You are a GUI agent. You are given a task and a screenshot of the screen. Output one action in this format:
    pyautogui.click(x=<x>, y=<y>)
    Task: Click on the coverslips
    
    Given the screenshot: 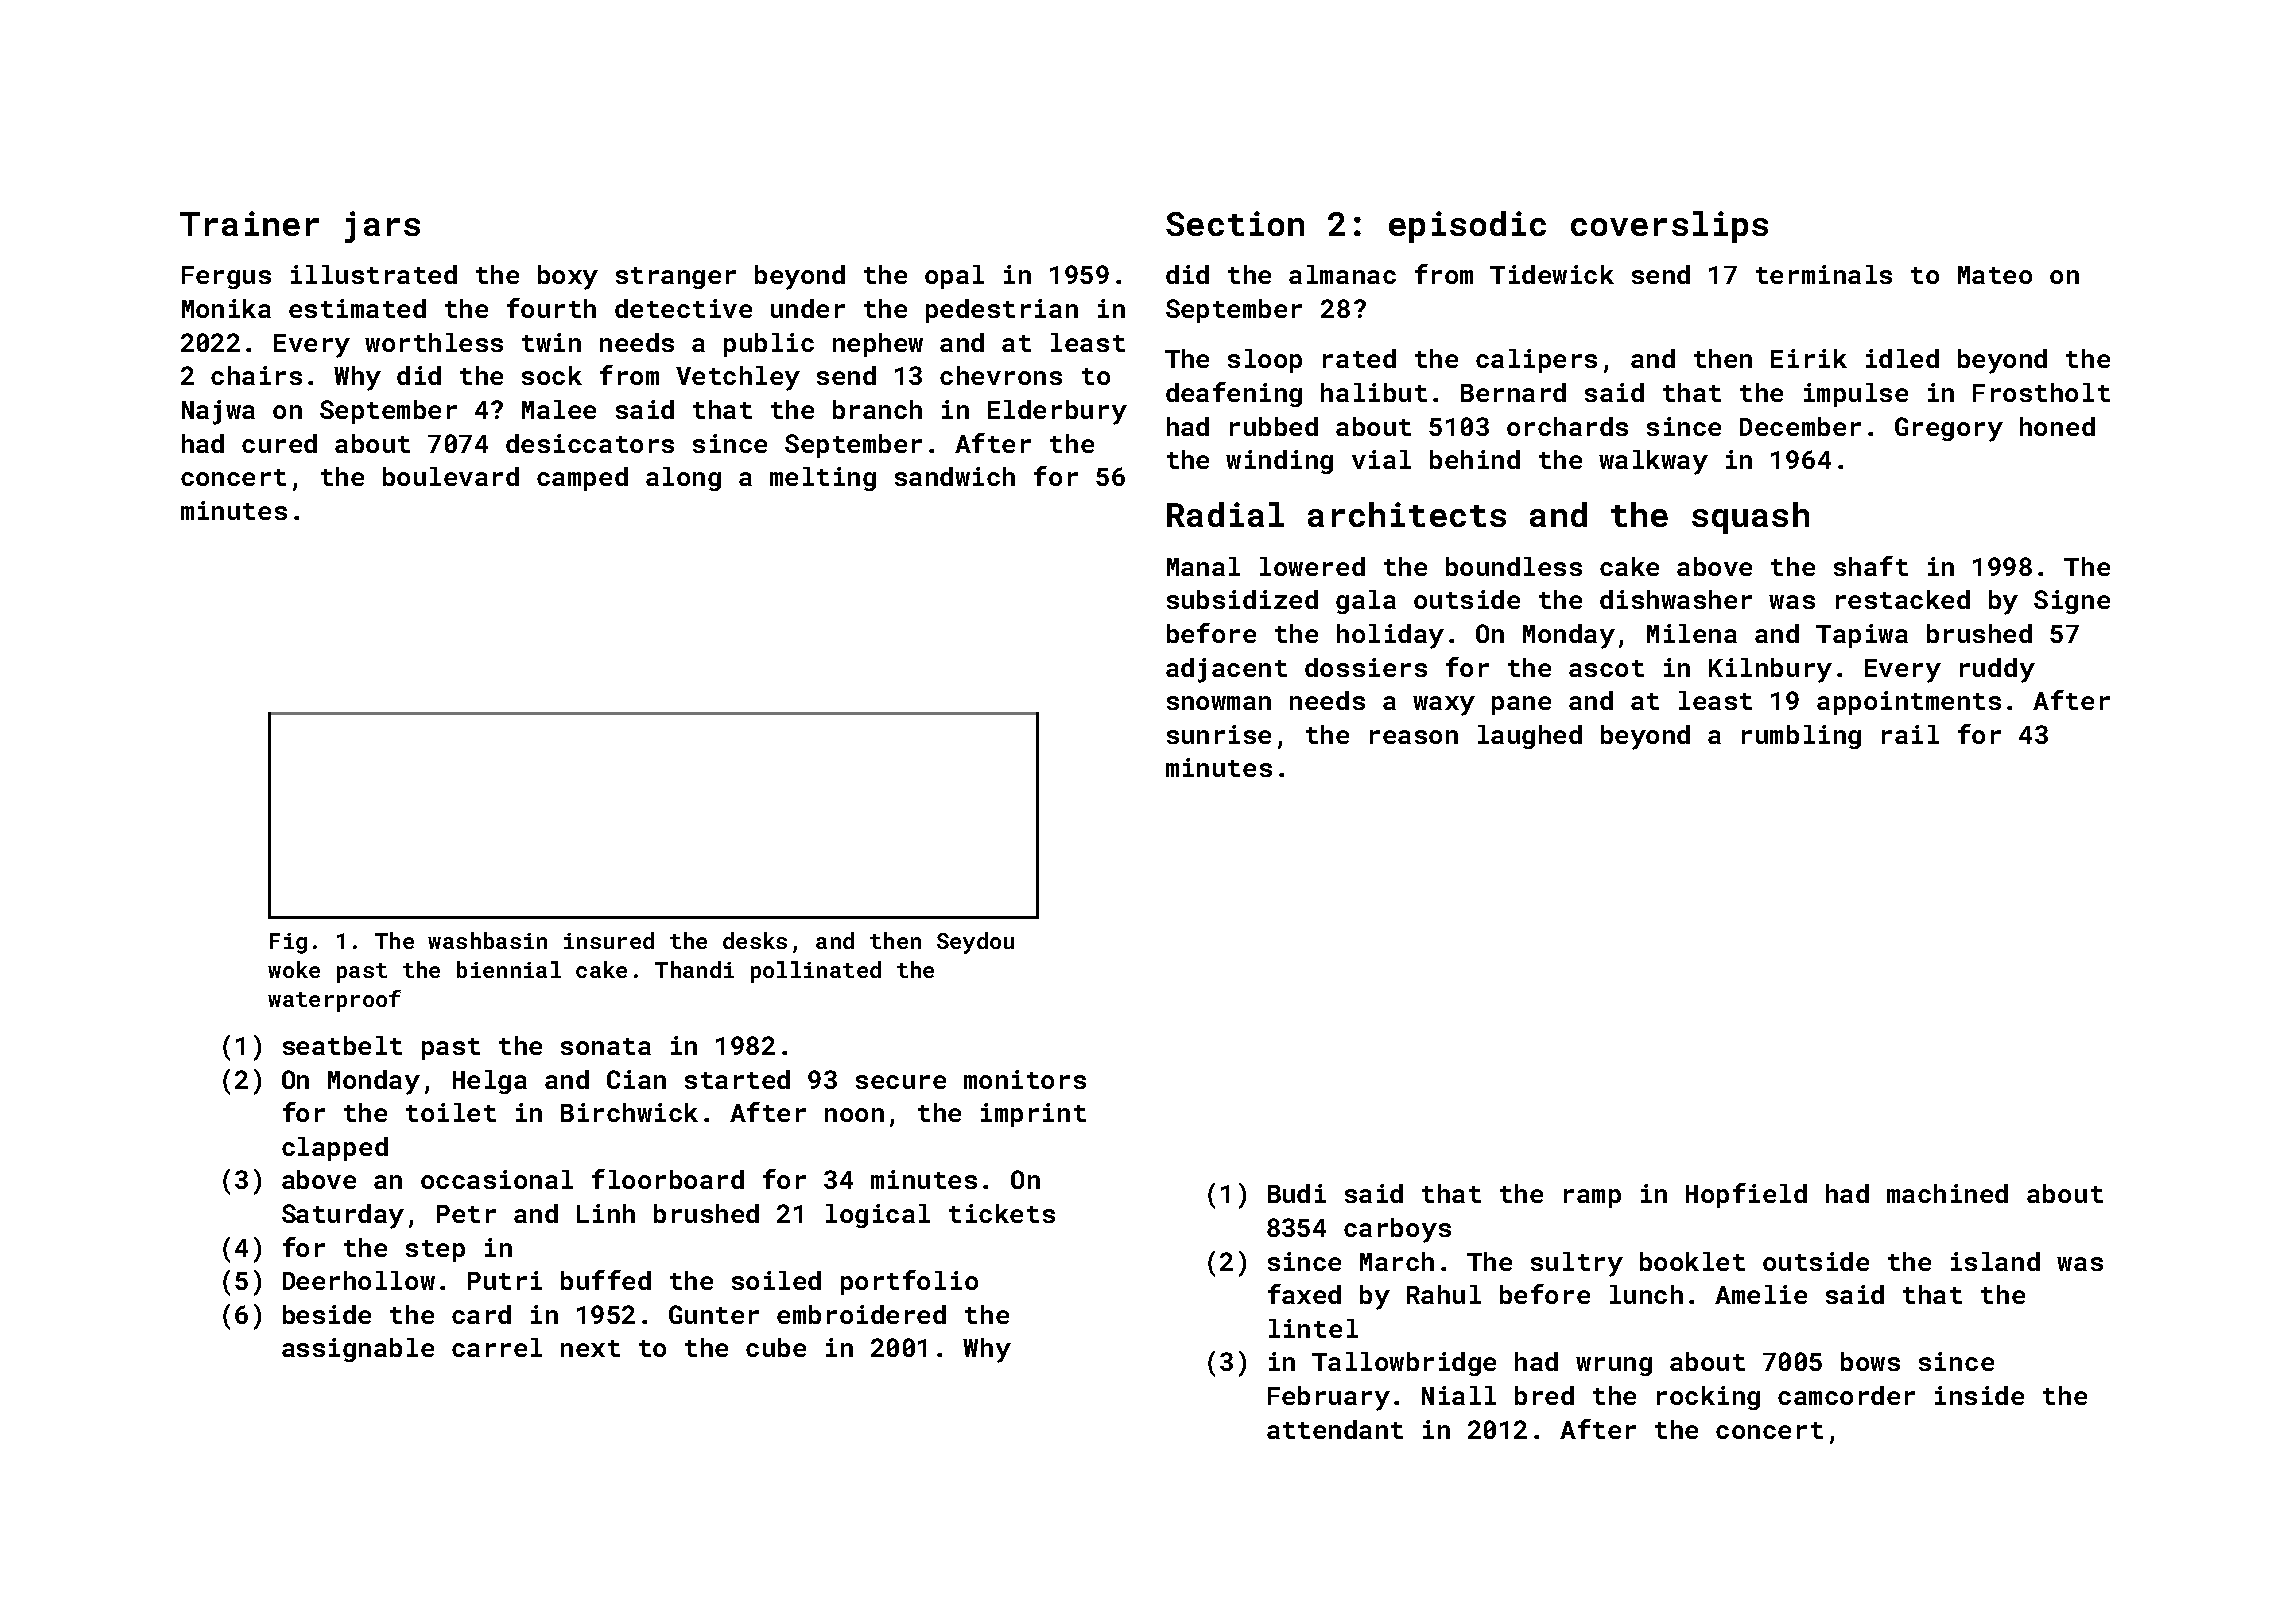 What is the action you would take?
    pyautogui.click(x=1669, y=227)
